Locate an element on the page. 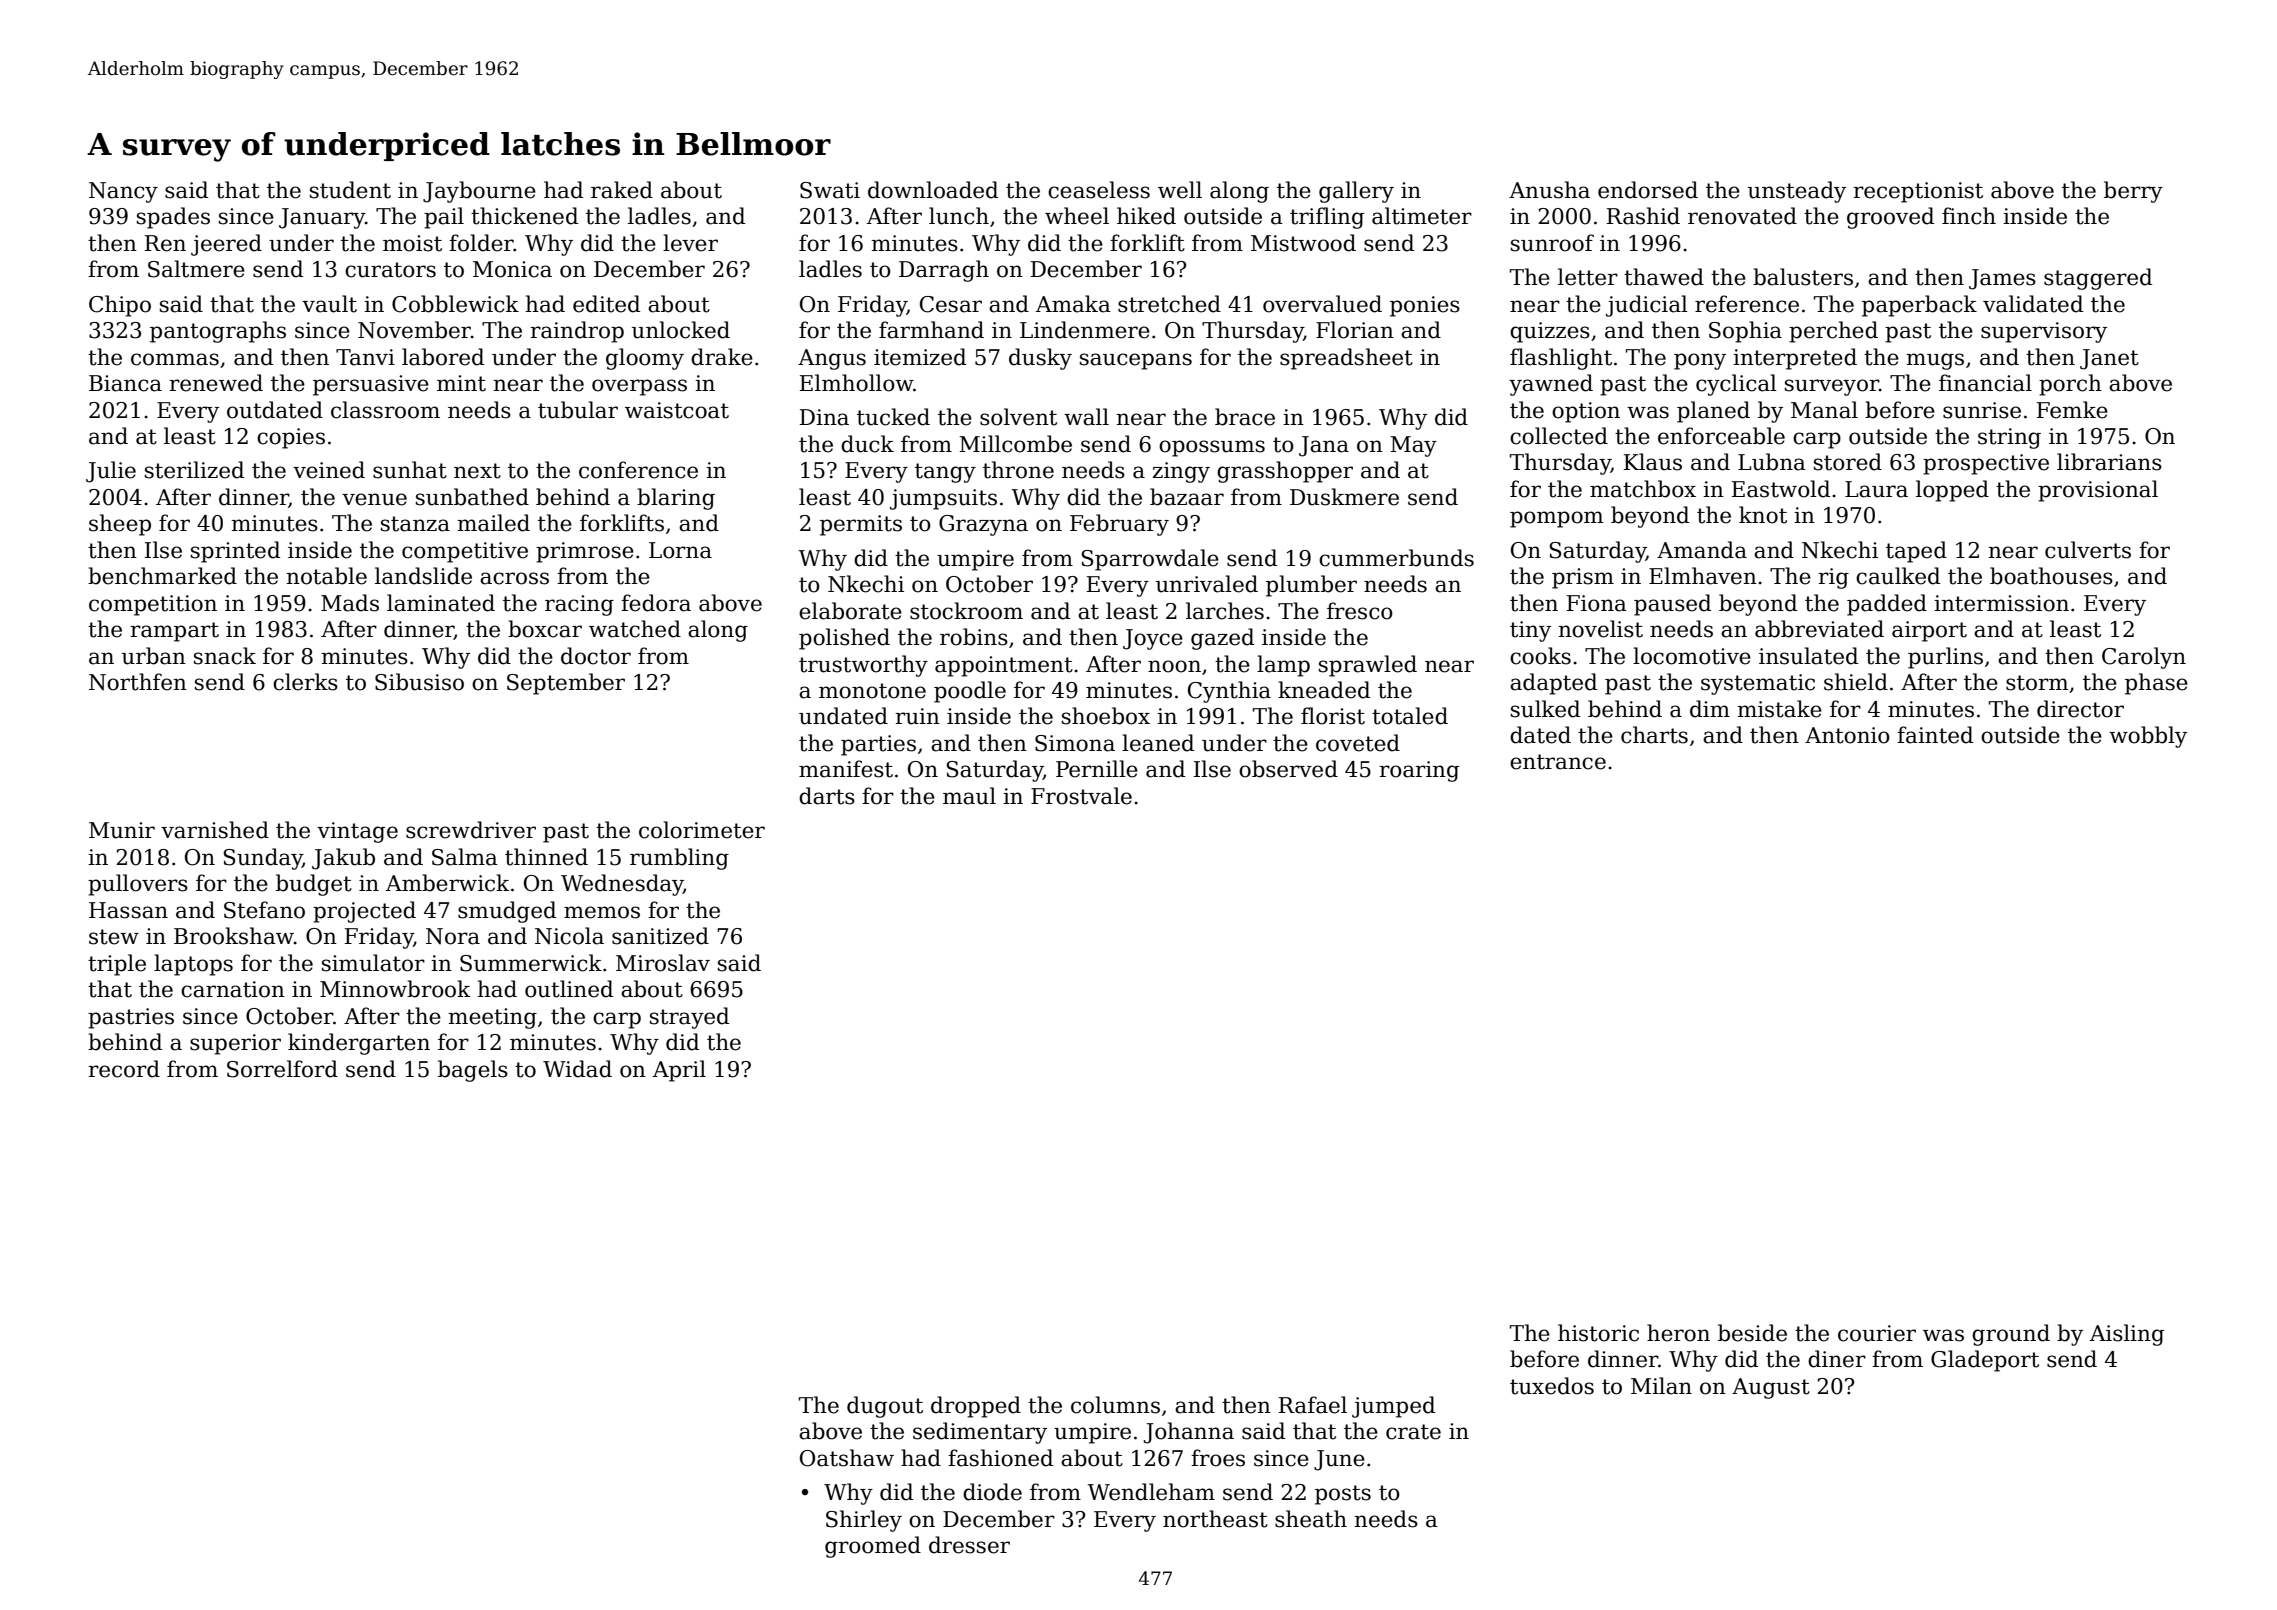 The image size is (2277, 1610). Angus is located at coordinates (832, 359).
